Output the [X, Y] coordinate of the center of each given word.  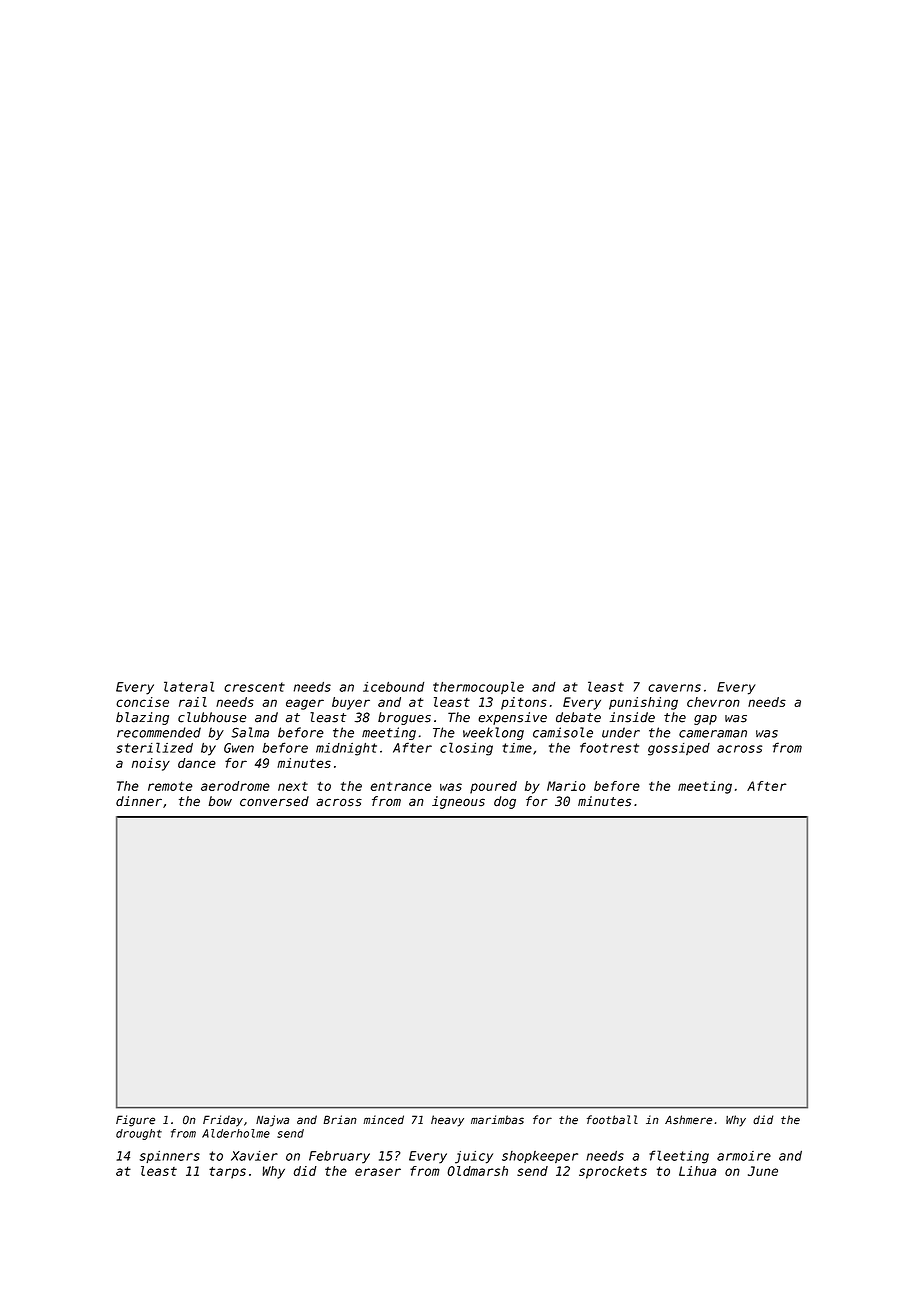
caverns [674, 688]
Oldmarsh [477, 1171]
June [763, 1171]
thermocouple [478, 687]
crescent [254, 687]
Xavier [254, 1156]
